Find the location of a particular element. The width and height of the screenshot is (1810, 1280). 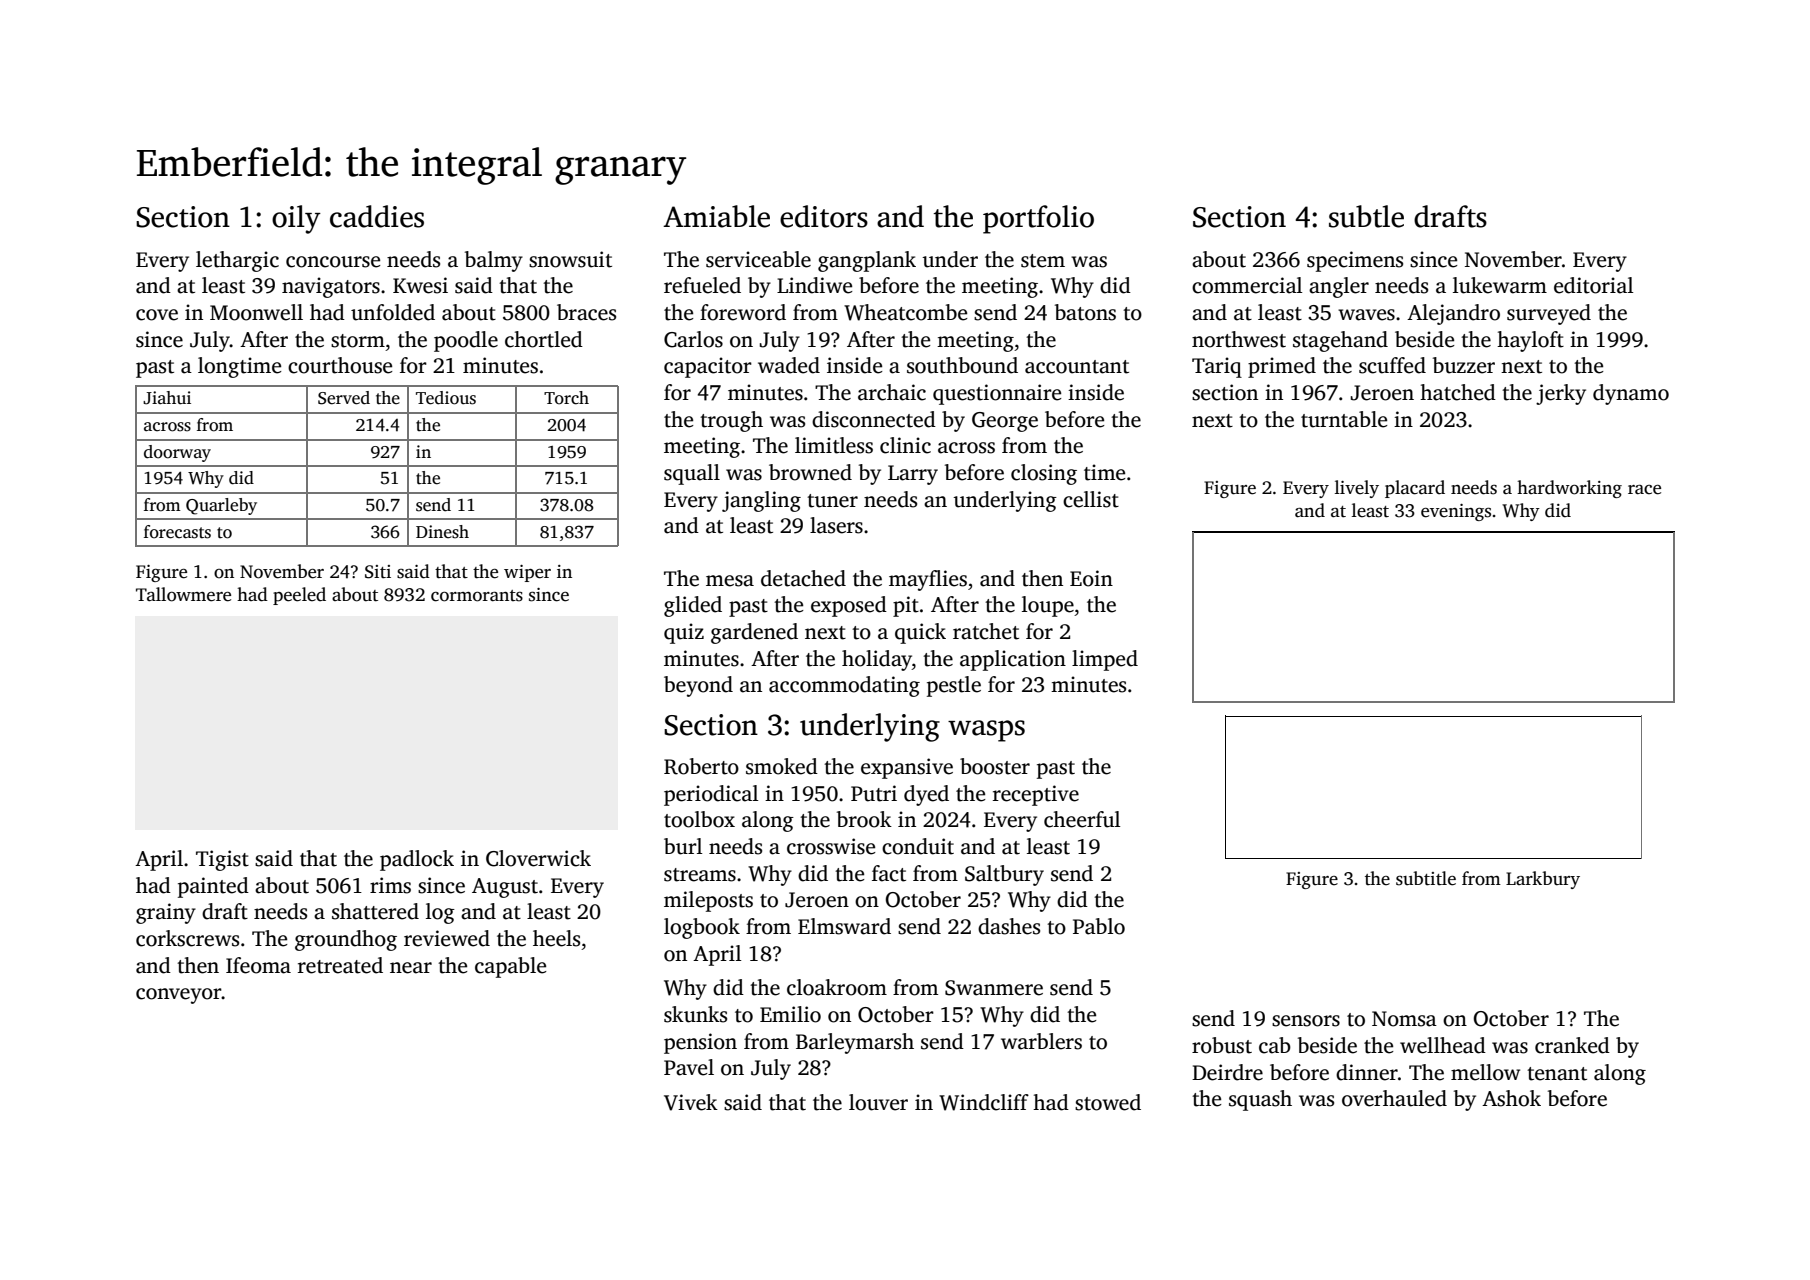

Vivek is located at coordinates (691, 1102).
